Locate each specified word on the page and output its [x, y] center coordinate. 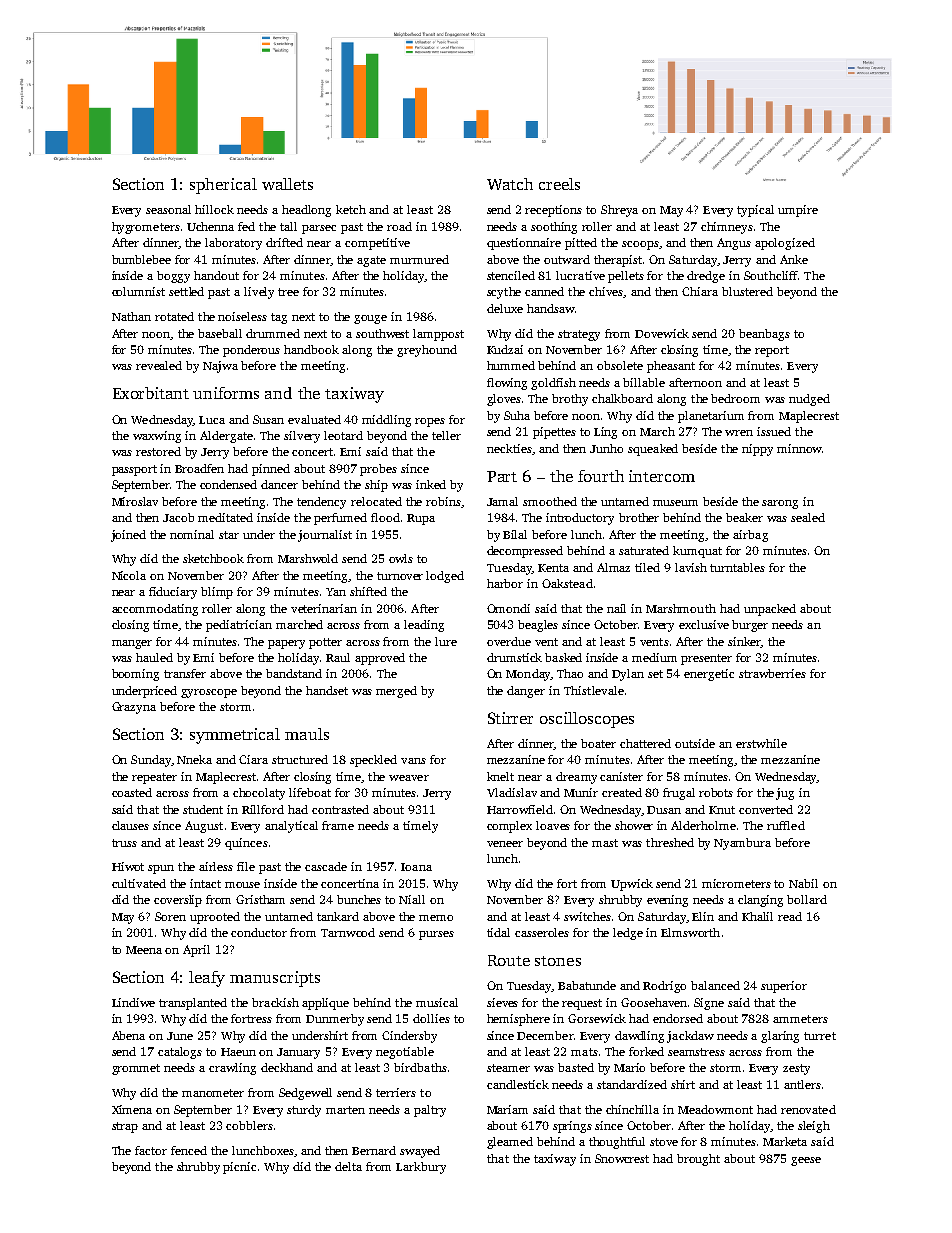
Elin [703, 916]
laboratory [233, 244]
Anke [794, 259]
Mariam [507, 1109]
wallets [287, 184]
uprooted [215, 918]
